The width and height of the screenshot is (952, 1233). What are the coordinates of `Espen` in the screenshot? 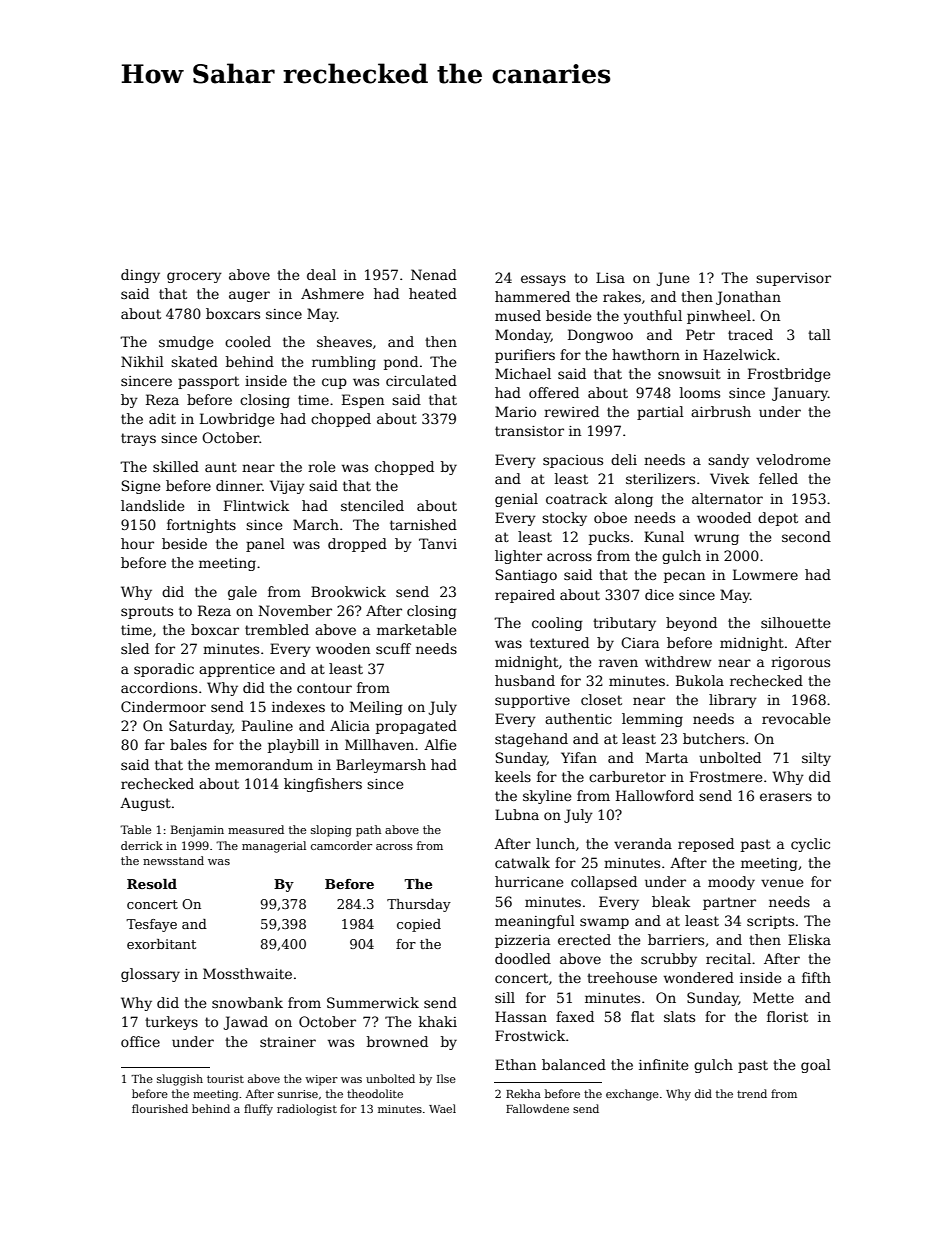 It's located at (363, 401).
